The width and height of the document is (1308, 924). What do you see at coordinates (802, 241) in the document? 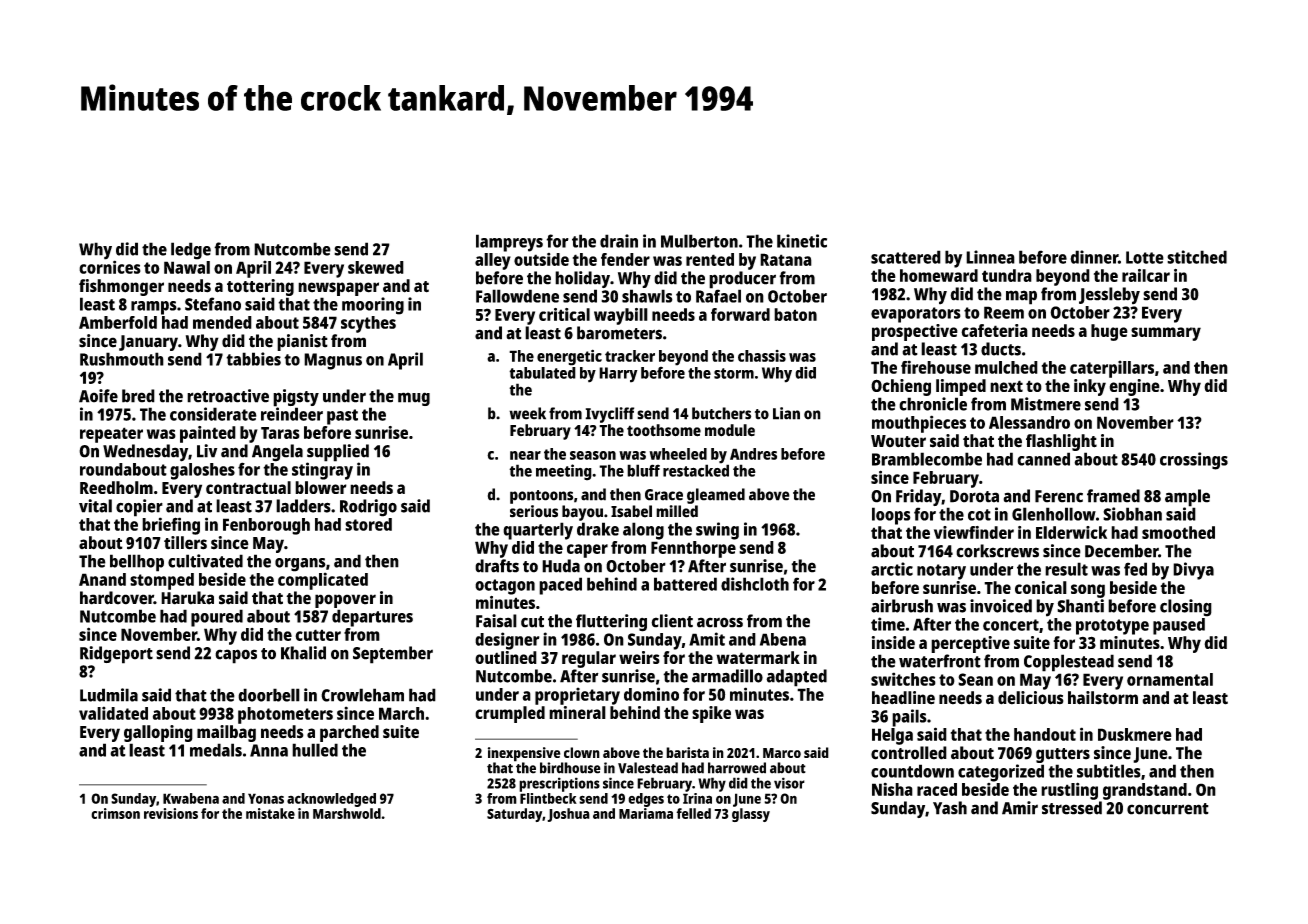
I see `kinetic` at bounding box center [802, 241].
